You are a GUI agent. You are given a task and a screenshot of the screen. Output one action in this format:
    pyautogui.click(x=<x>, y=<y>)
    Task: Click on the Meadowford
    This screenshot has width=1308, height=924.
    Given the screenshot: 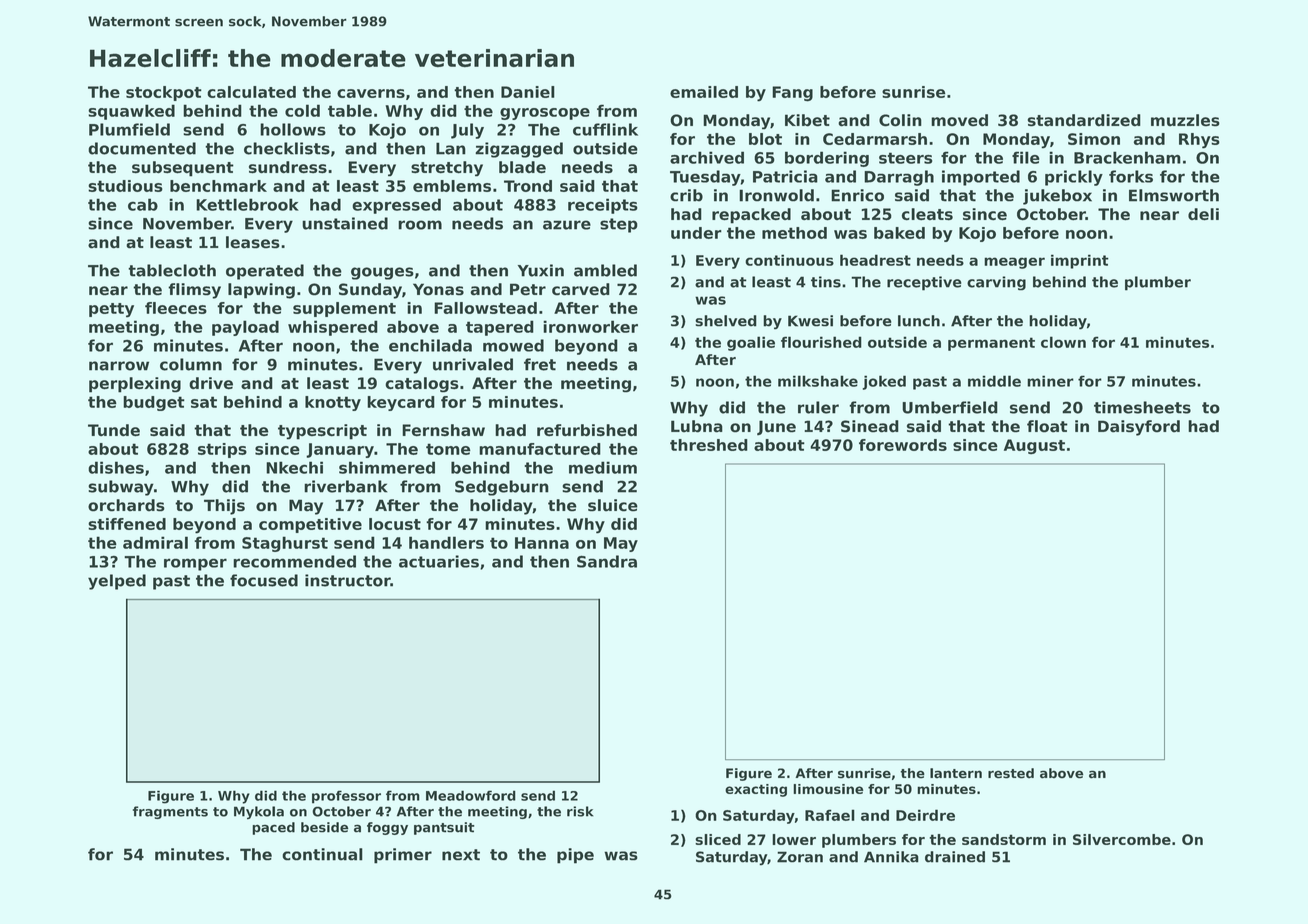 What is the action you would take?
    pyautogui.click(x=471, y=795)
